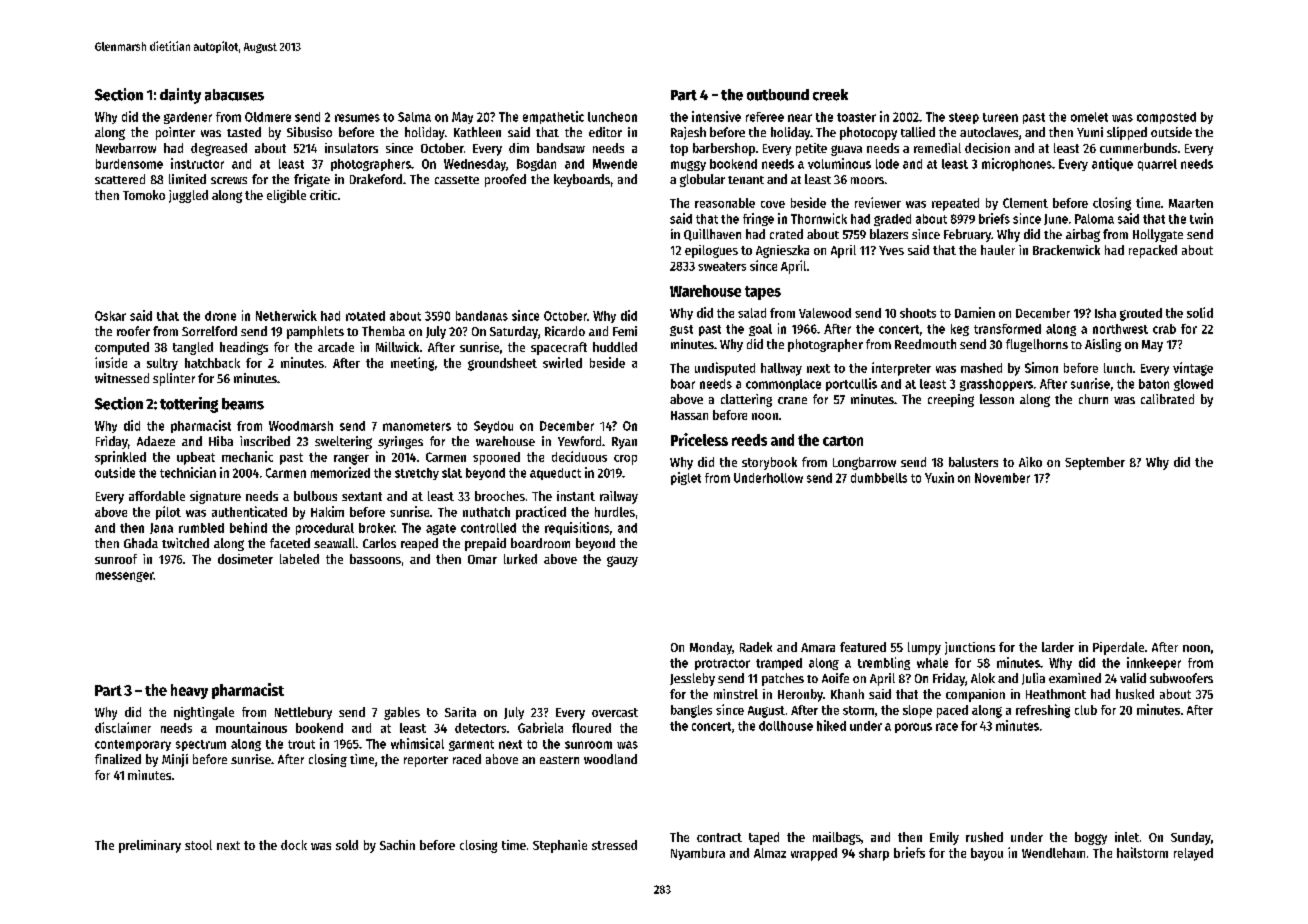 This screenshot has height=924, width=1308. Describe the element at coordinates (110, 316) in the screenshot. I see `Oskar` at that location.
